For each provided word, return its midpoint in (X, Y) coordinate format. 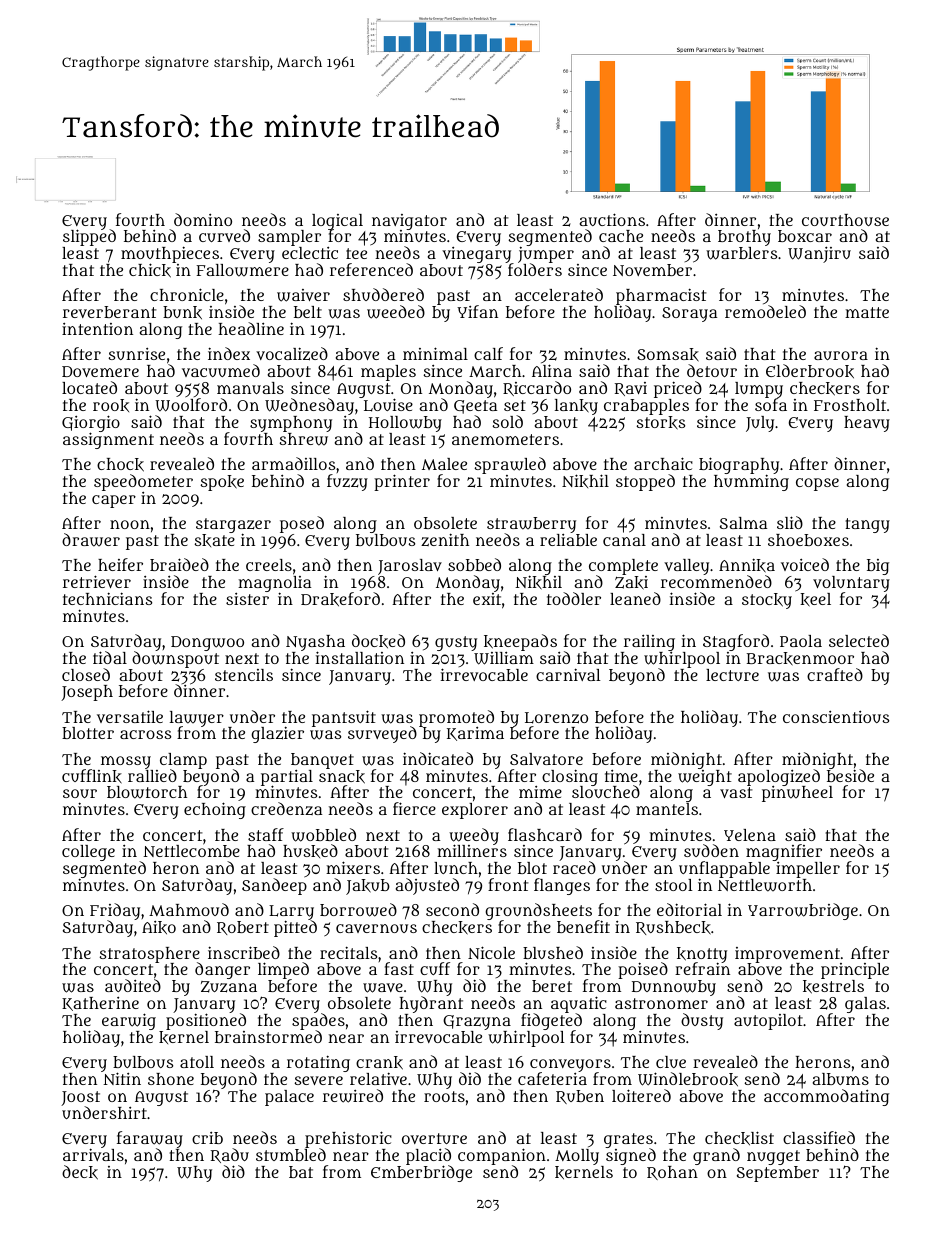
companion (502, 1156)
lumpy (759, 390)
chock (120, 465)
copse (817, 484)
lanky (576, 407)
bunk (182, 312)
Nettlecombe (191, 851)
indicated (438, 758)
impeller (808, 870)
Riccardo (537, 388)
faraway (150, 1139)
